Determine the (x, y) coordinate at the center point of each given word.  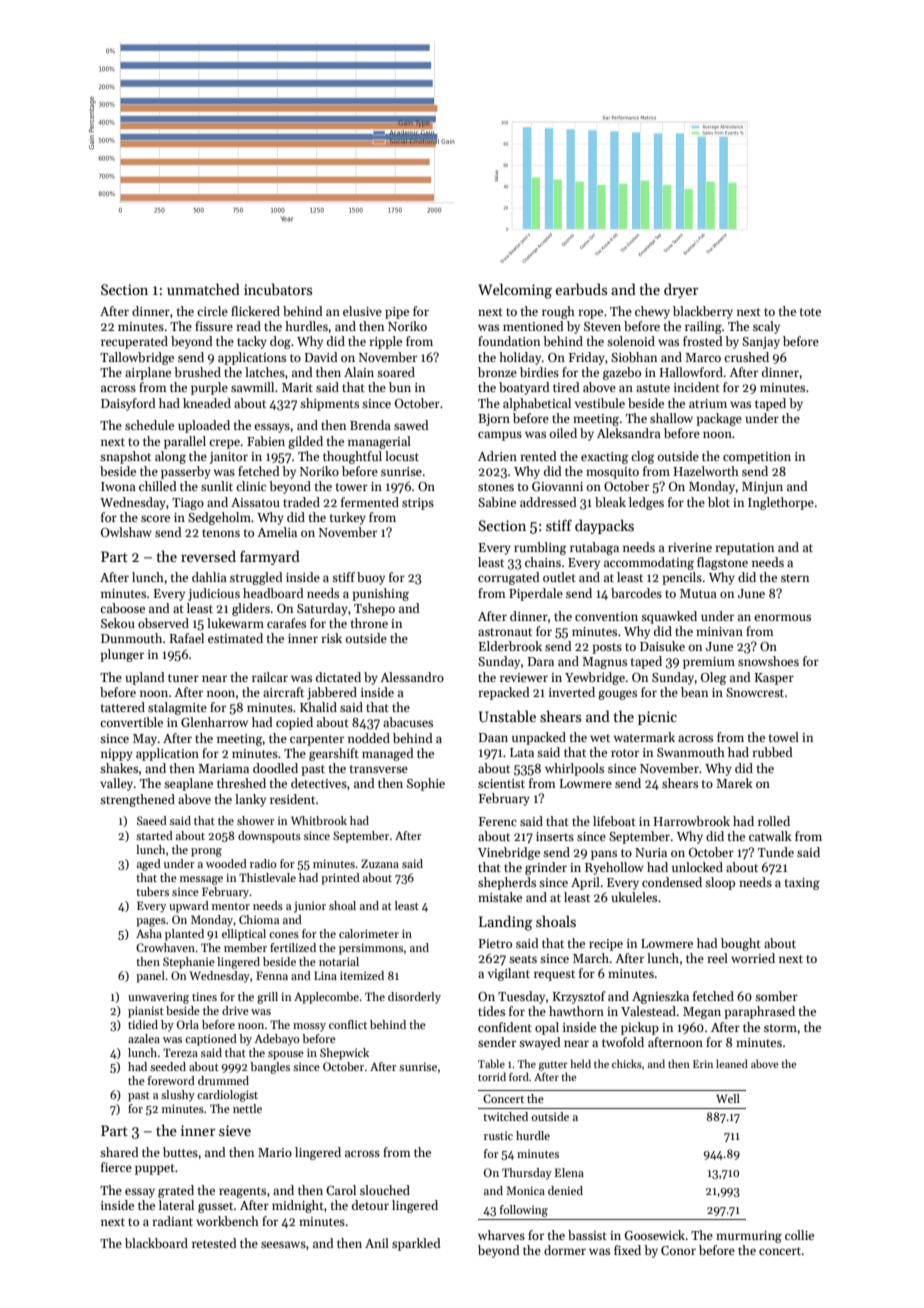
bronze (497, 372)
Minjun (762, 488)
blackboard (156, 1243)
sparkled (416, 1244)
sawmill (252, 387)
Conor (678, 1250)
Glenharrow (214, 722)
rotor (625, 753)
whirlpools (574, 769)
